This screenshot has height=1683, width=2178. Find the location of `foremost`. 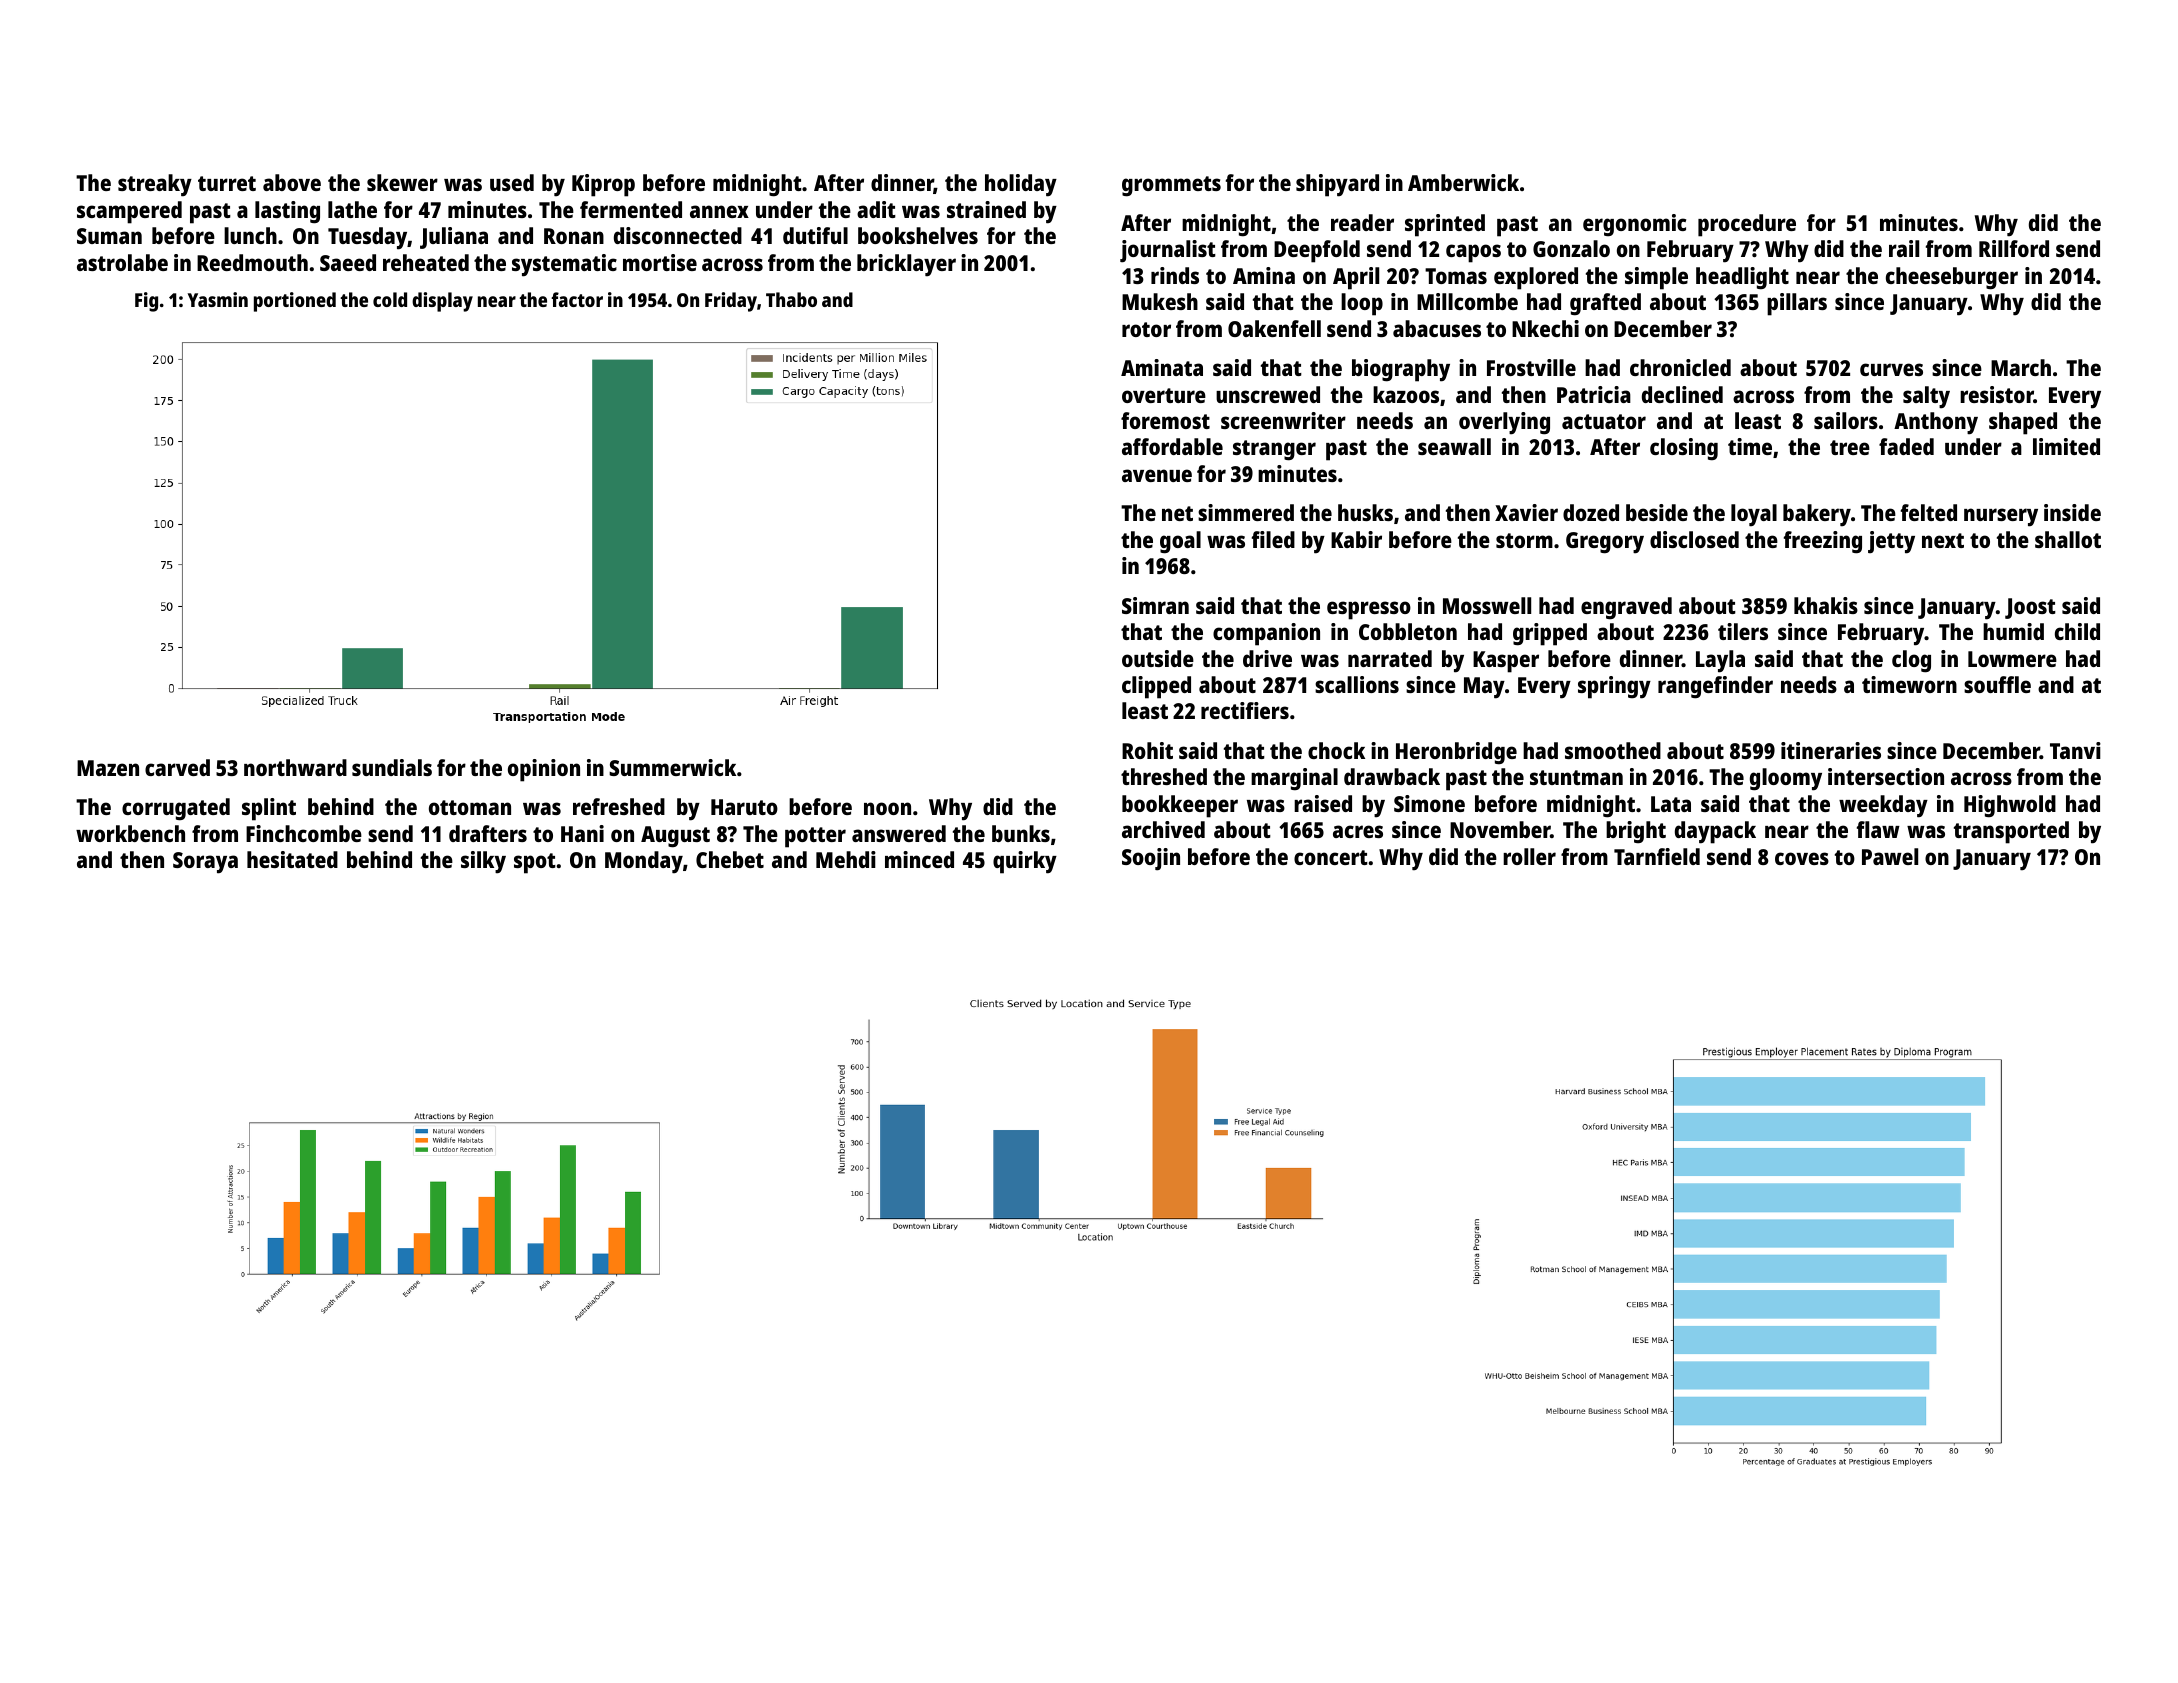

foremost is located at coordinates (1165, 420).
